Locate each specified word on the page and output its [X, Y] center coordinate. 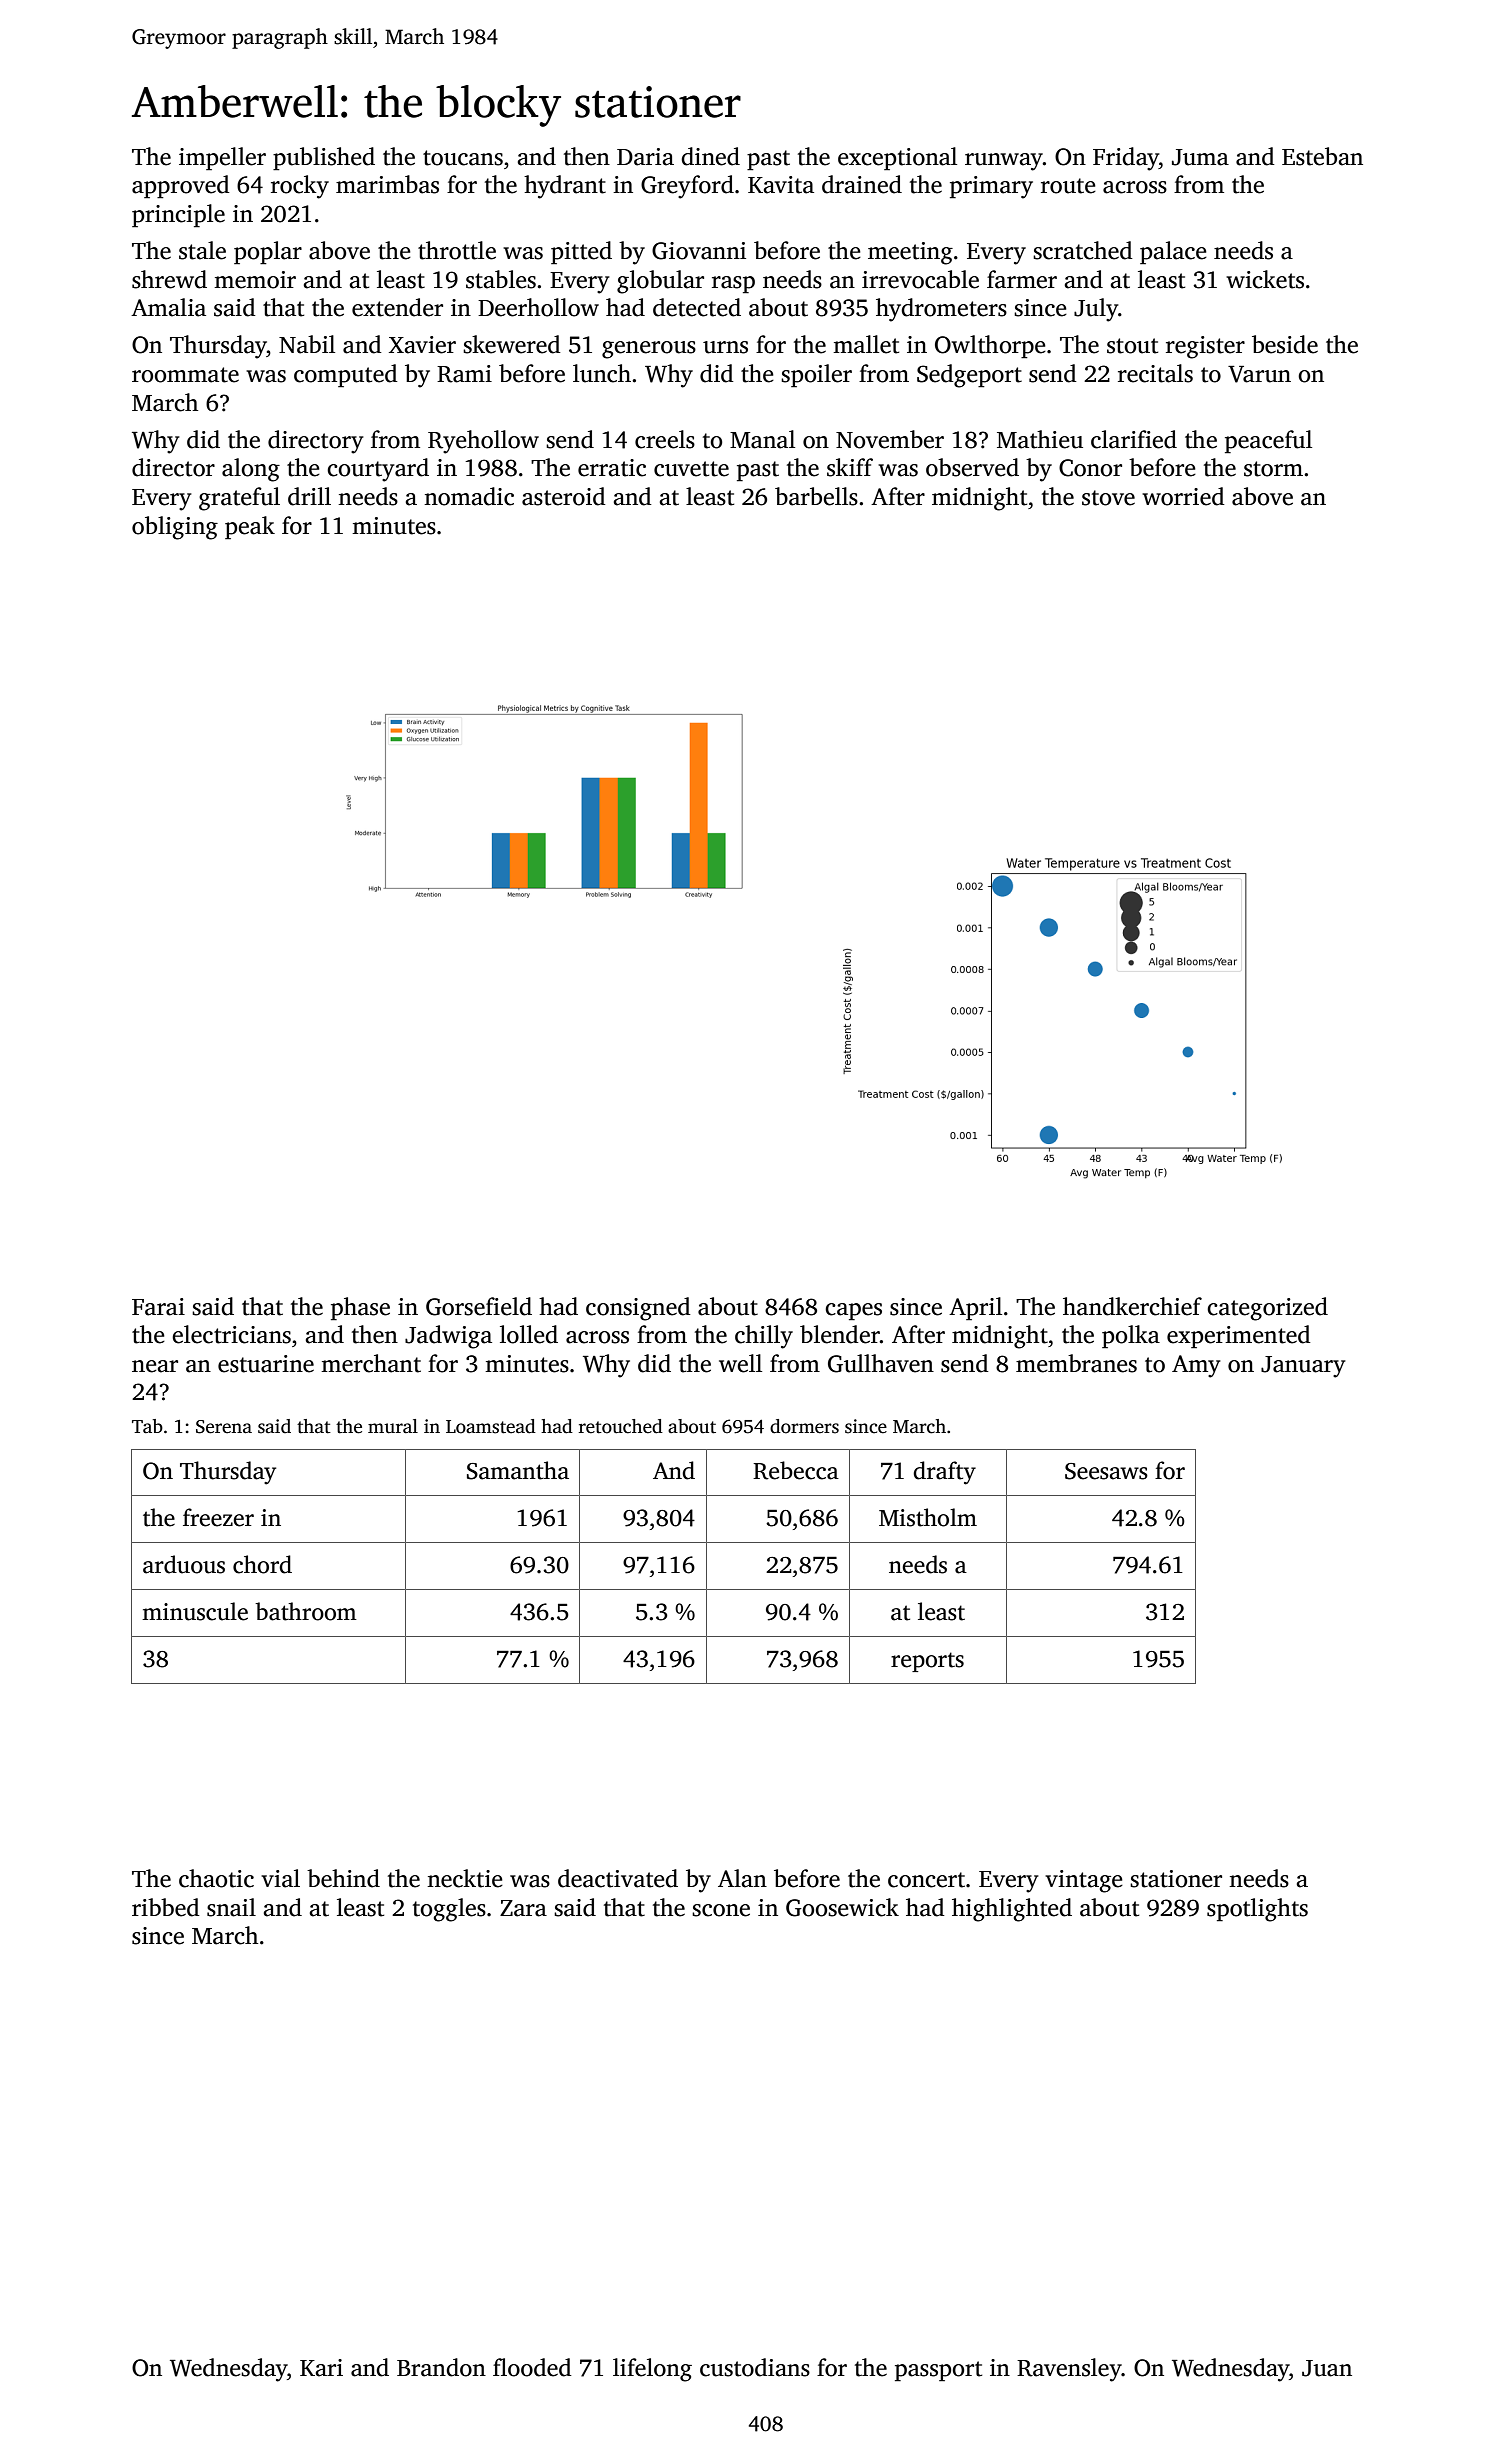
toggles [449, 1910]
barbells [816, 496]
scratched [1083, 250]
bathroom [306, 1611]
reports [927, 1662]
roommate [185, 375]
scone [721, 1910]
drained [862, 184]
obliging [175, 528]
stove [1108, 498]
